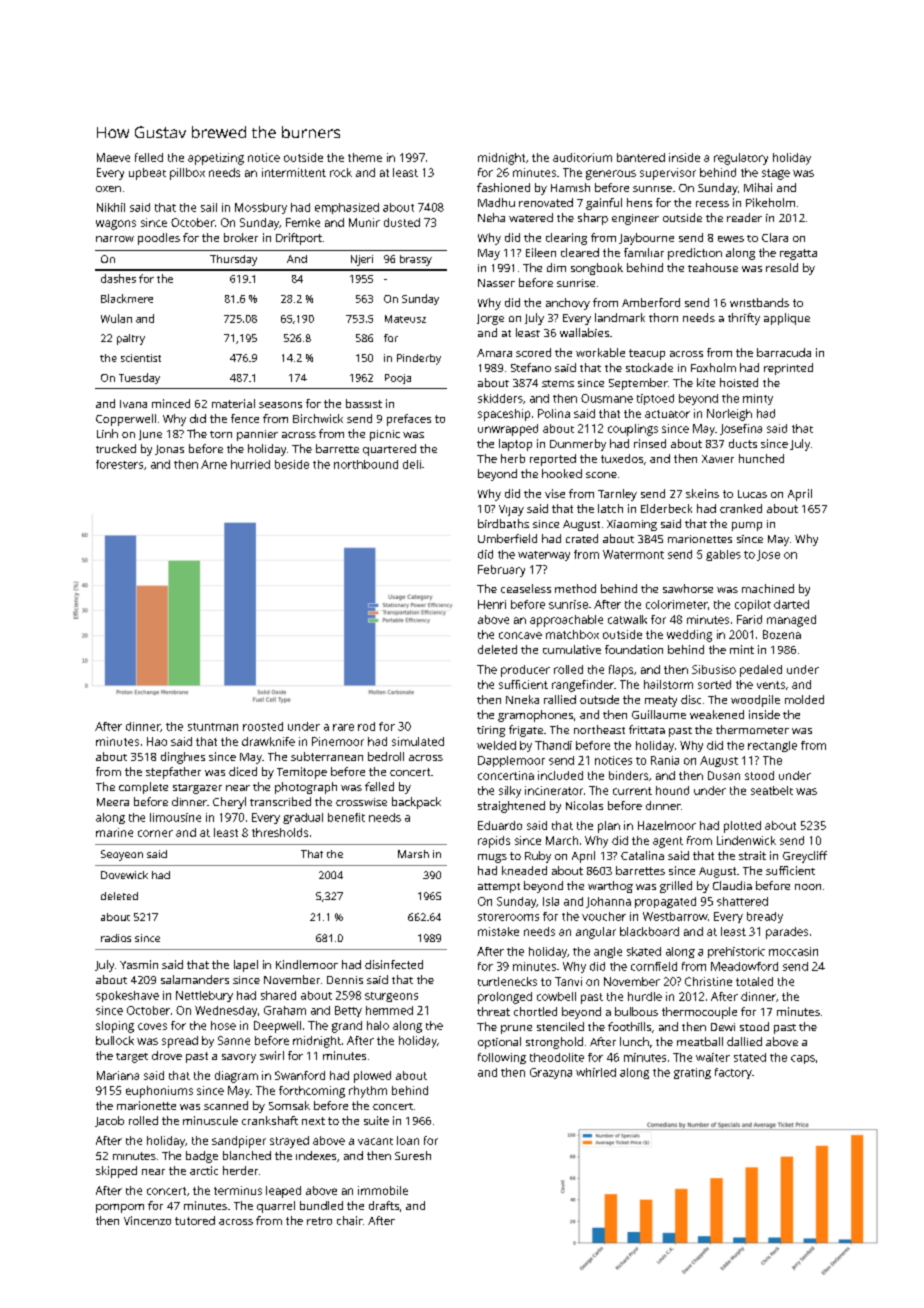  Describe the element at coordinates (294, 172) in the image. I see `intermittent` at that location.
